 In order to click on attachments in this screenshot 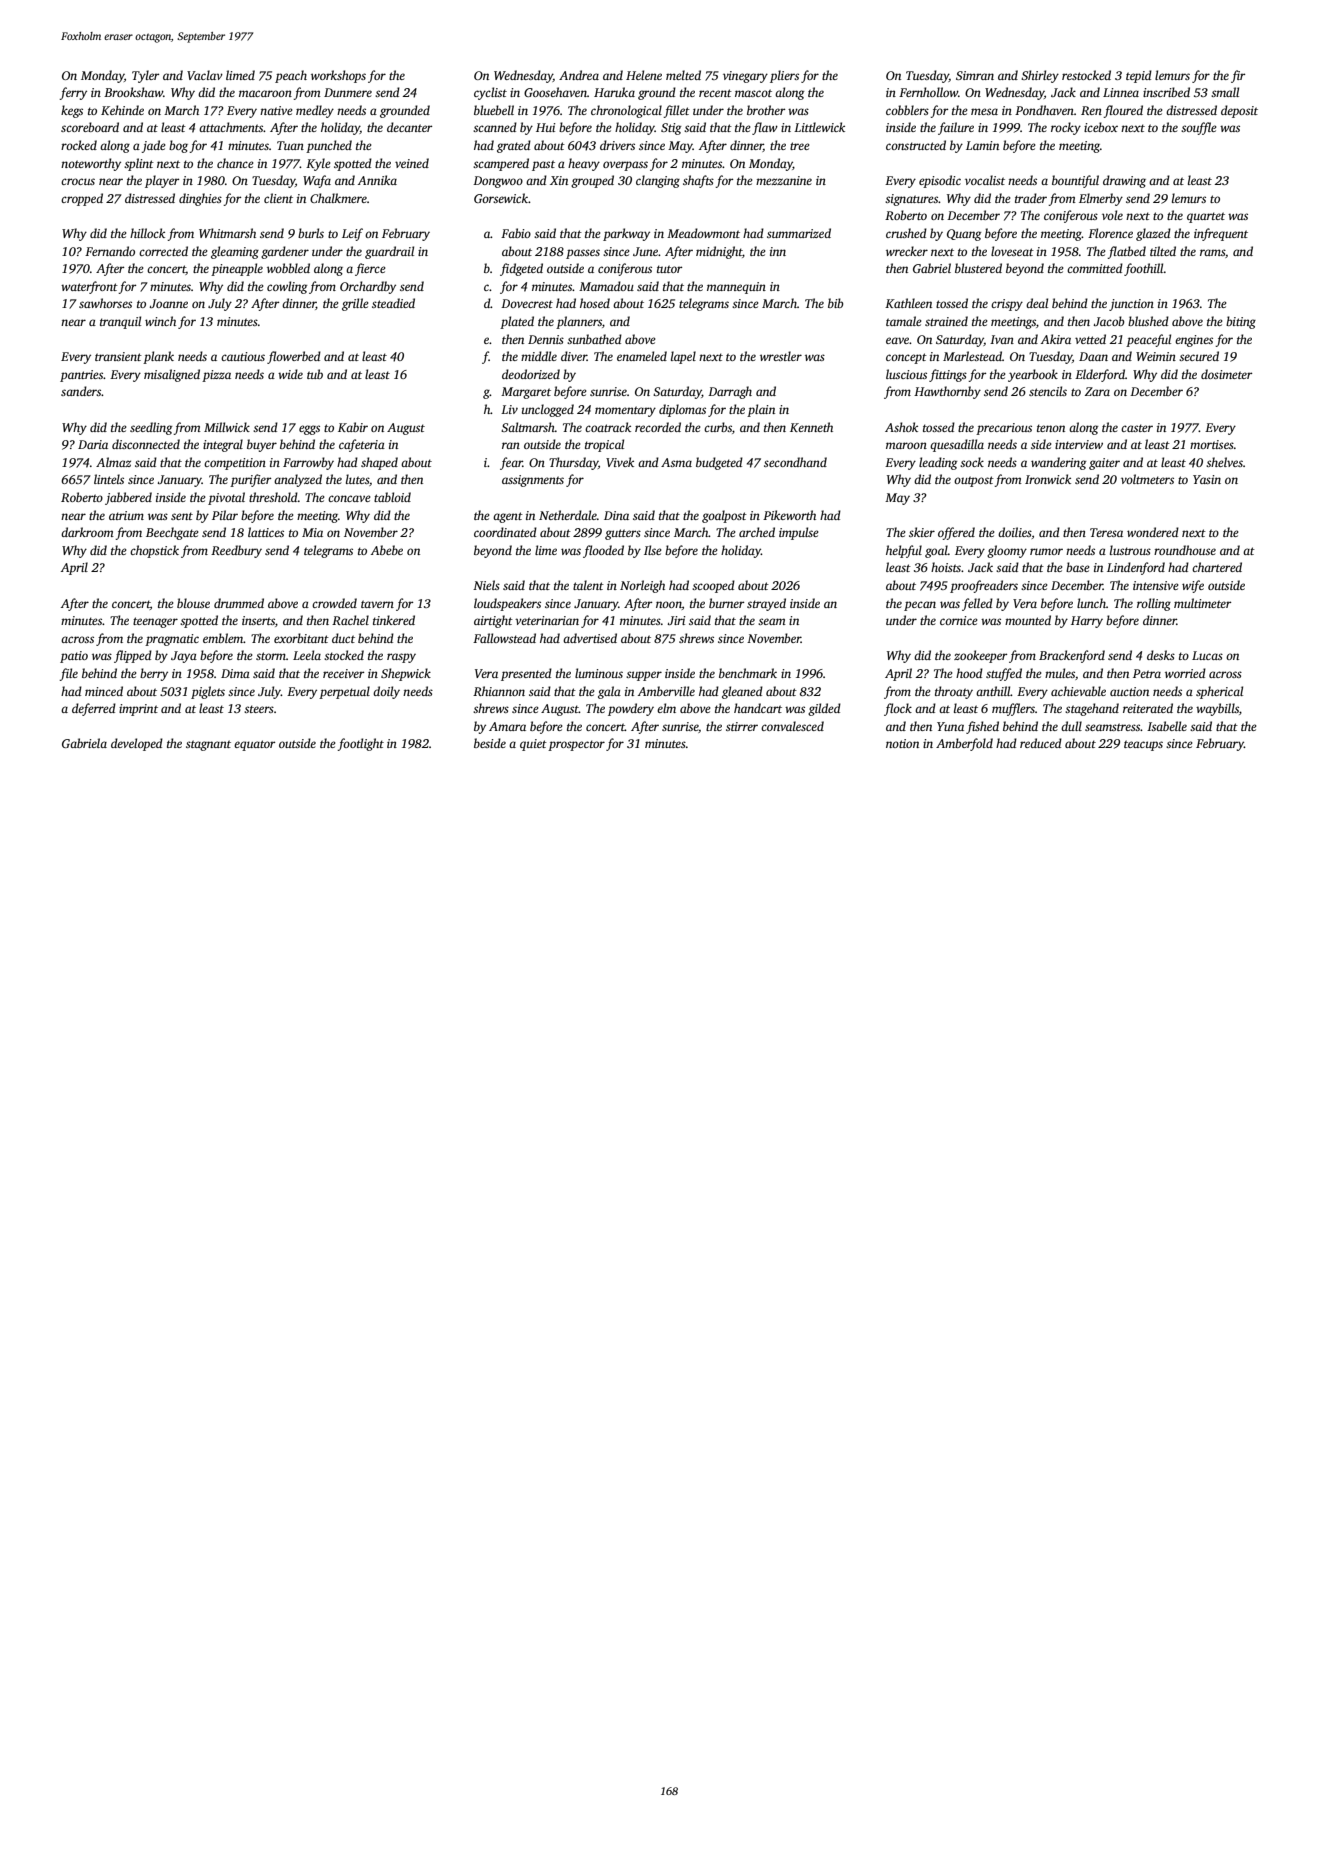, I will do `click(231, 127)`.
